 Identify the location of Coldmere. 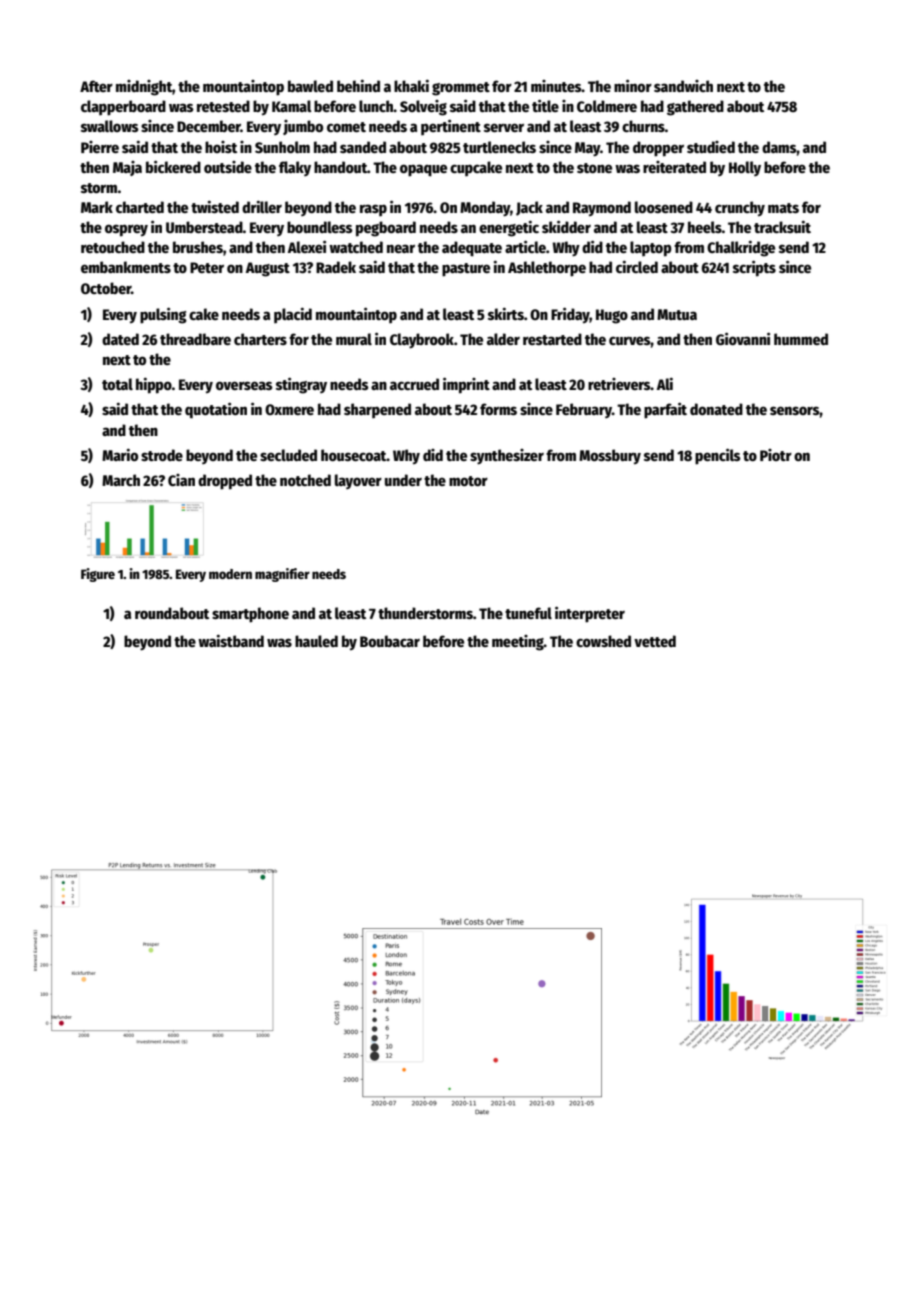
(607, 106).
